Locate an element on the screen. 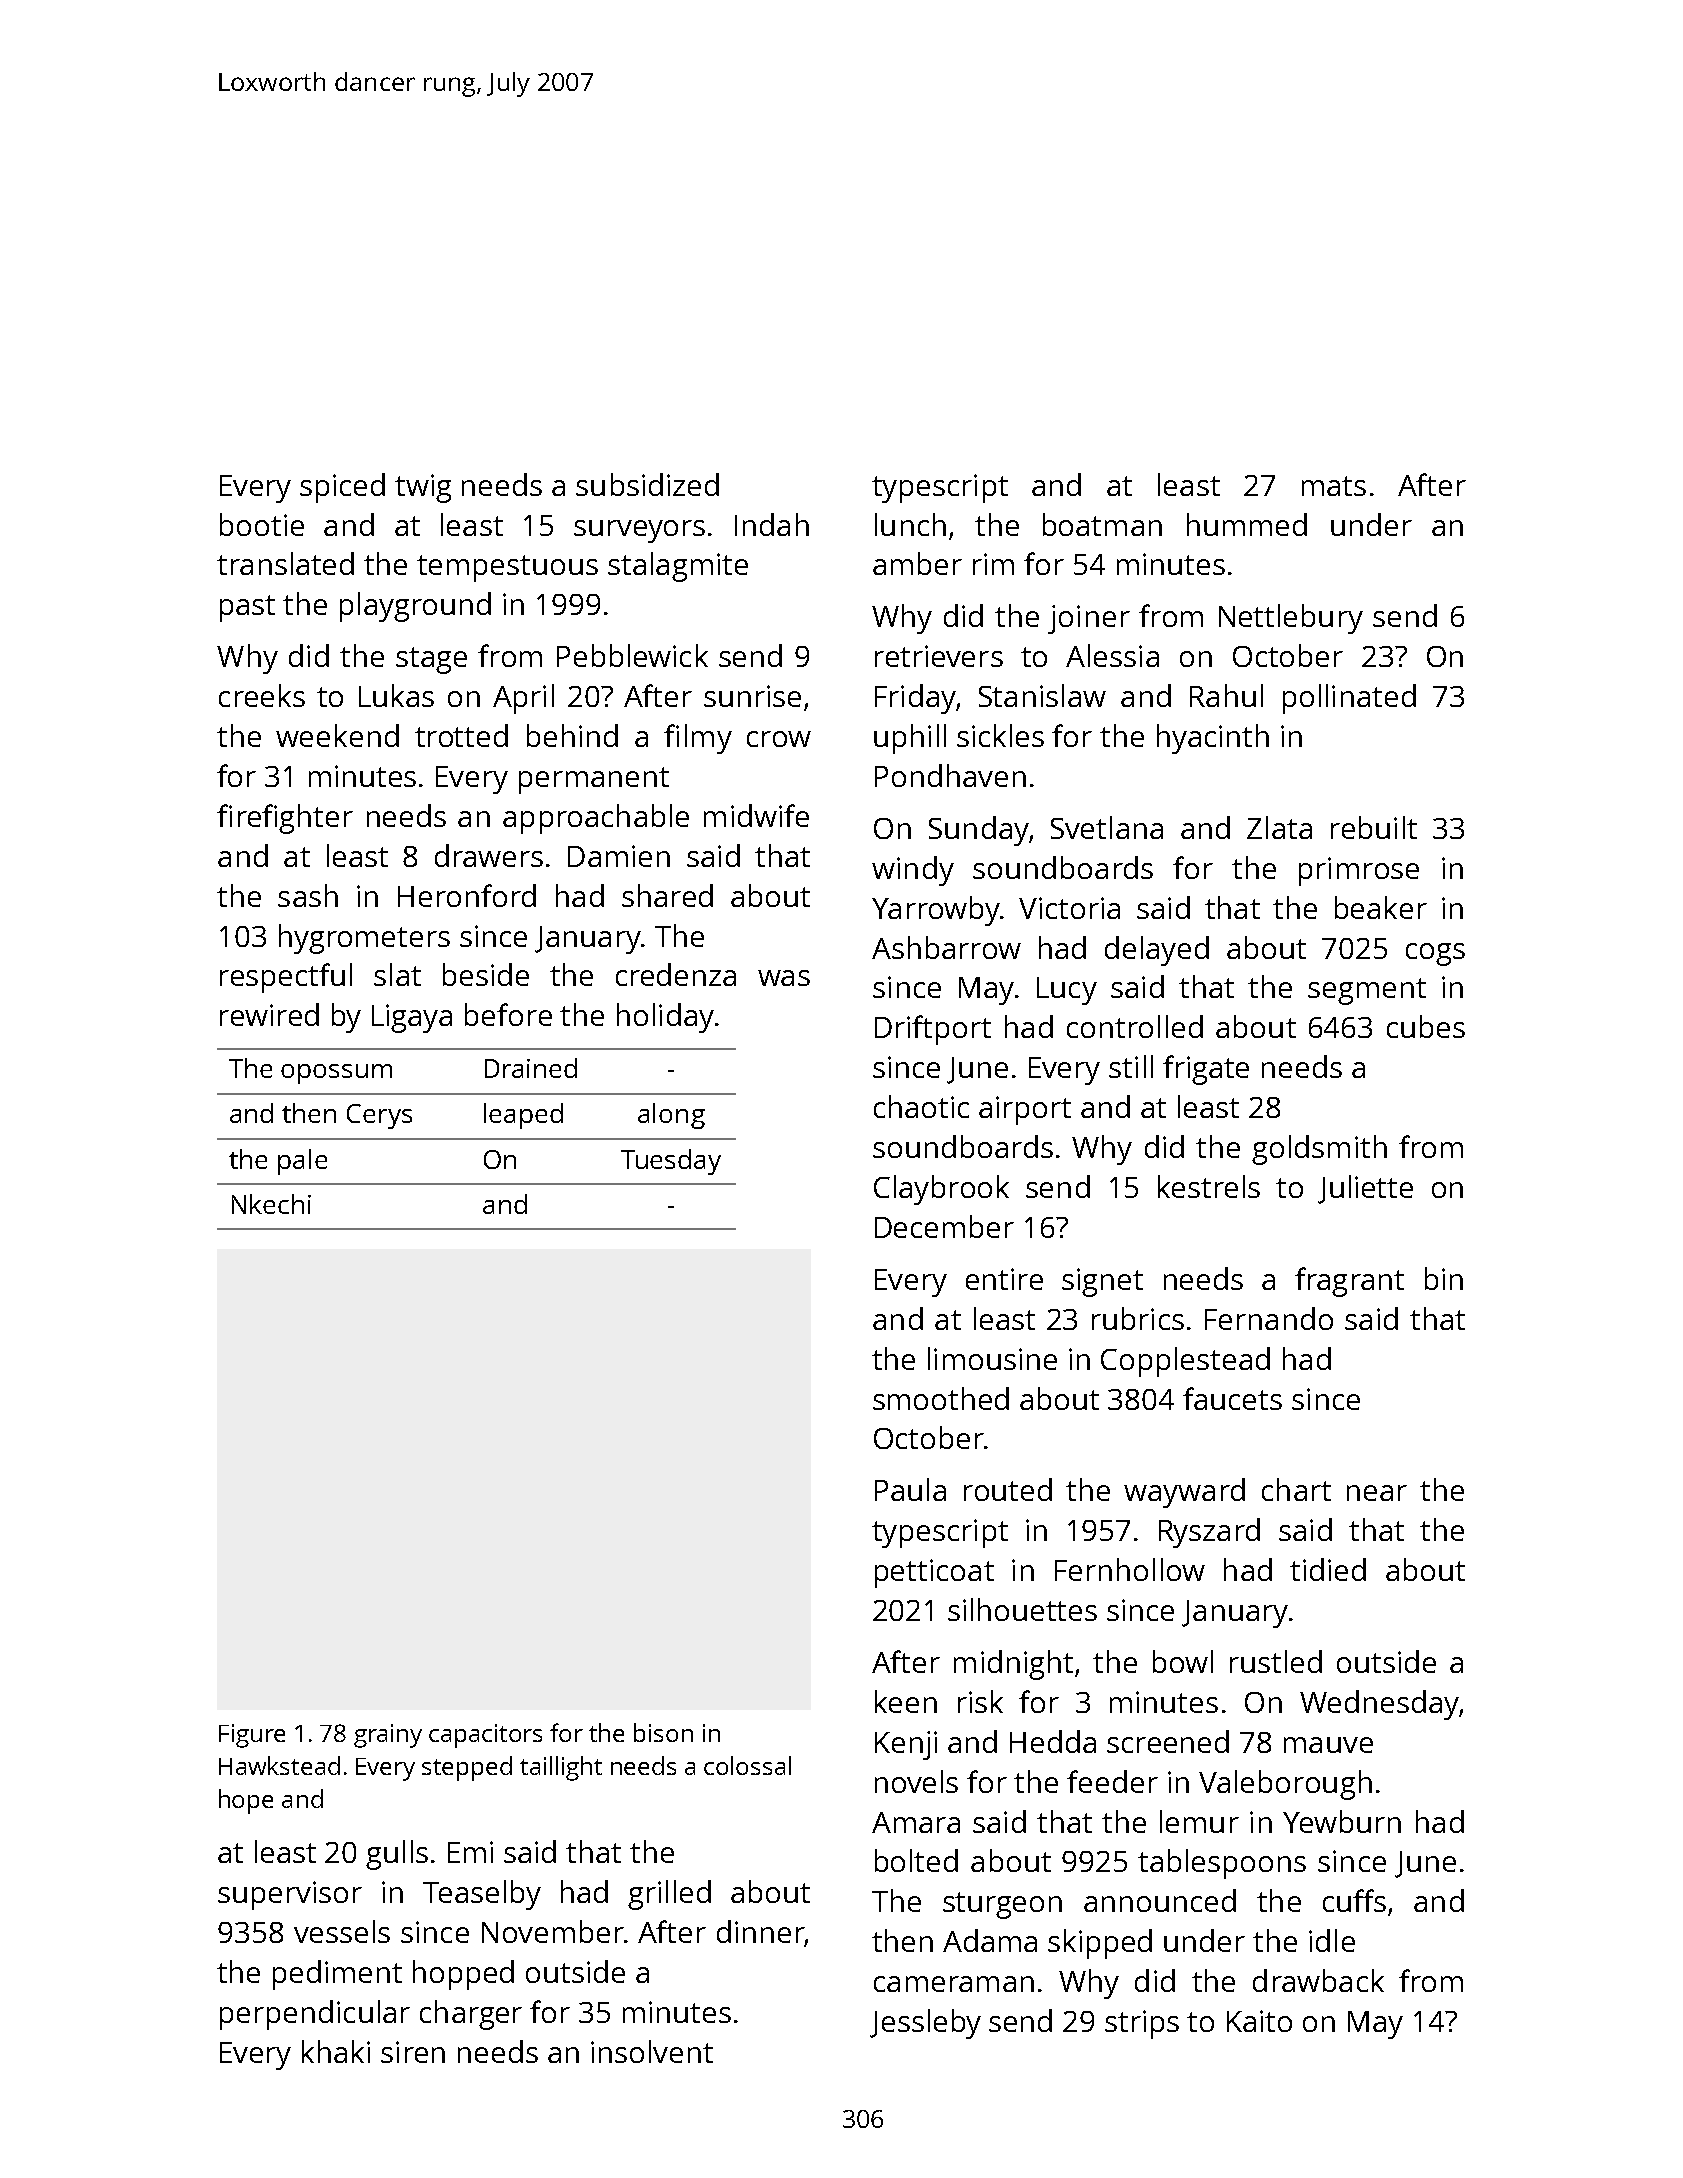 This screenshot has width=1683, height=2178. retrievers is located at coordinates (939, 656).
